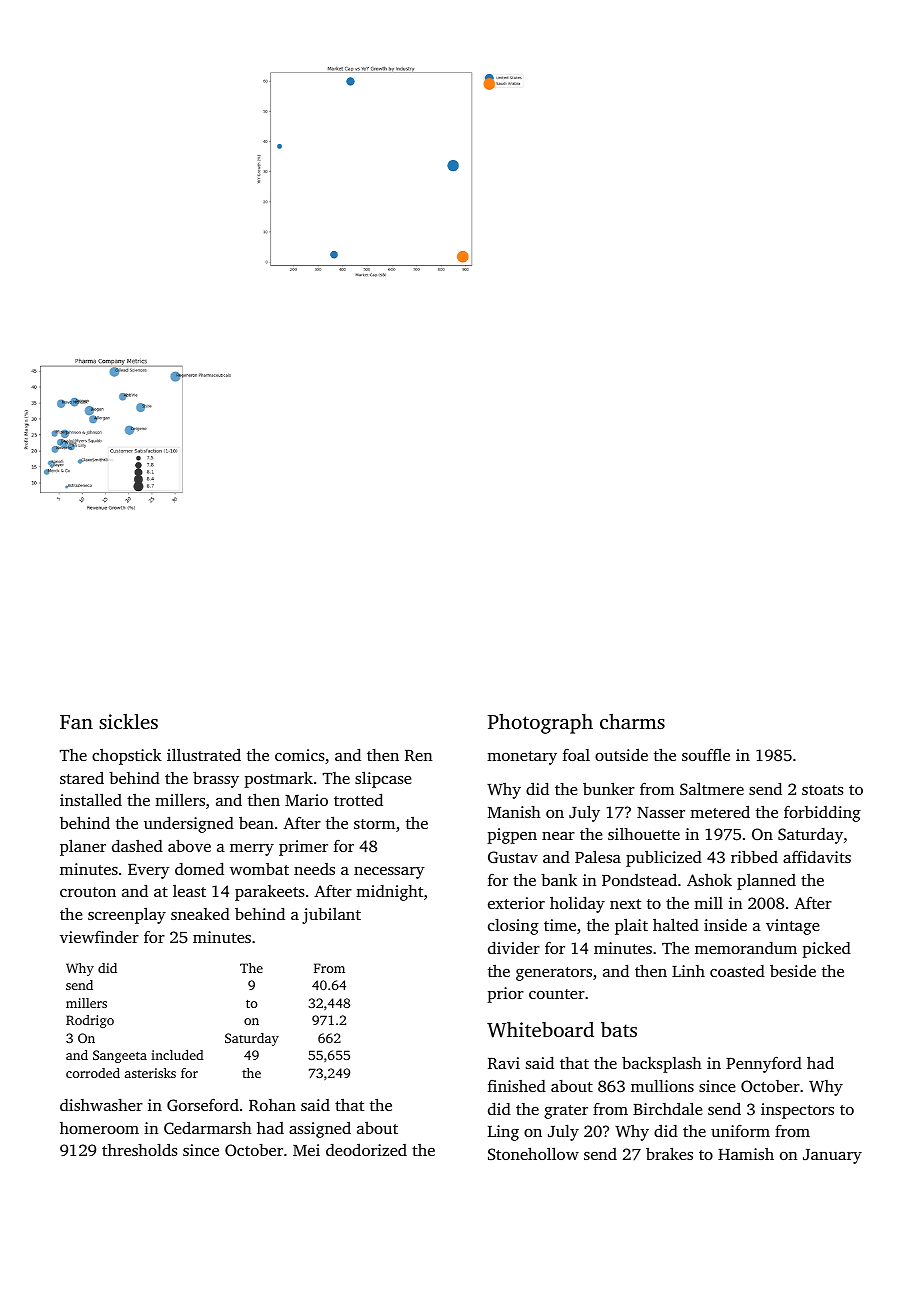 This document has height=1314, width=924. What do you see at coordinates (128, 721) in the document?
I see `sickles` at bounding box center [128, 721].
